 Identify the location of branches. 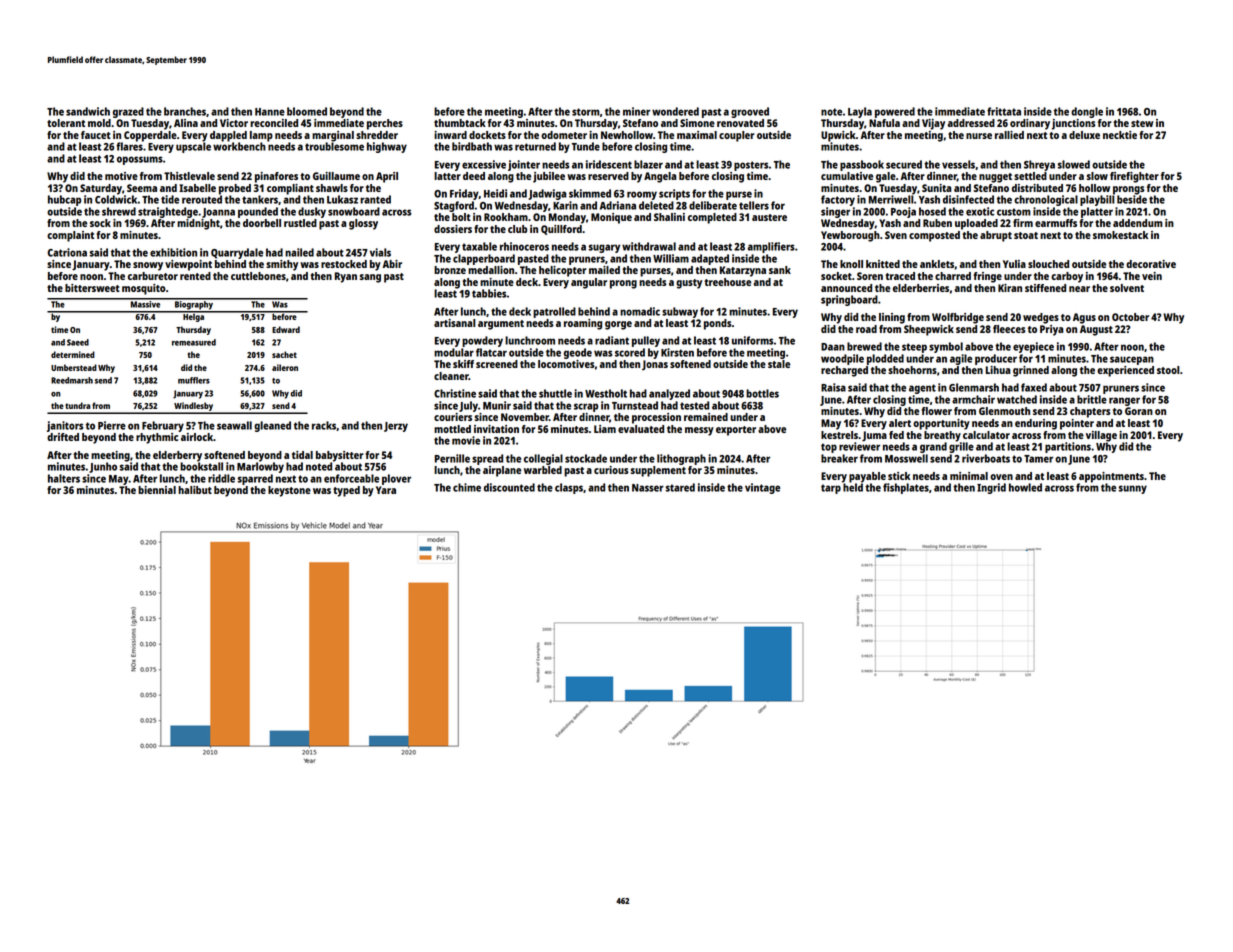
(185, 111).
